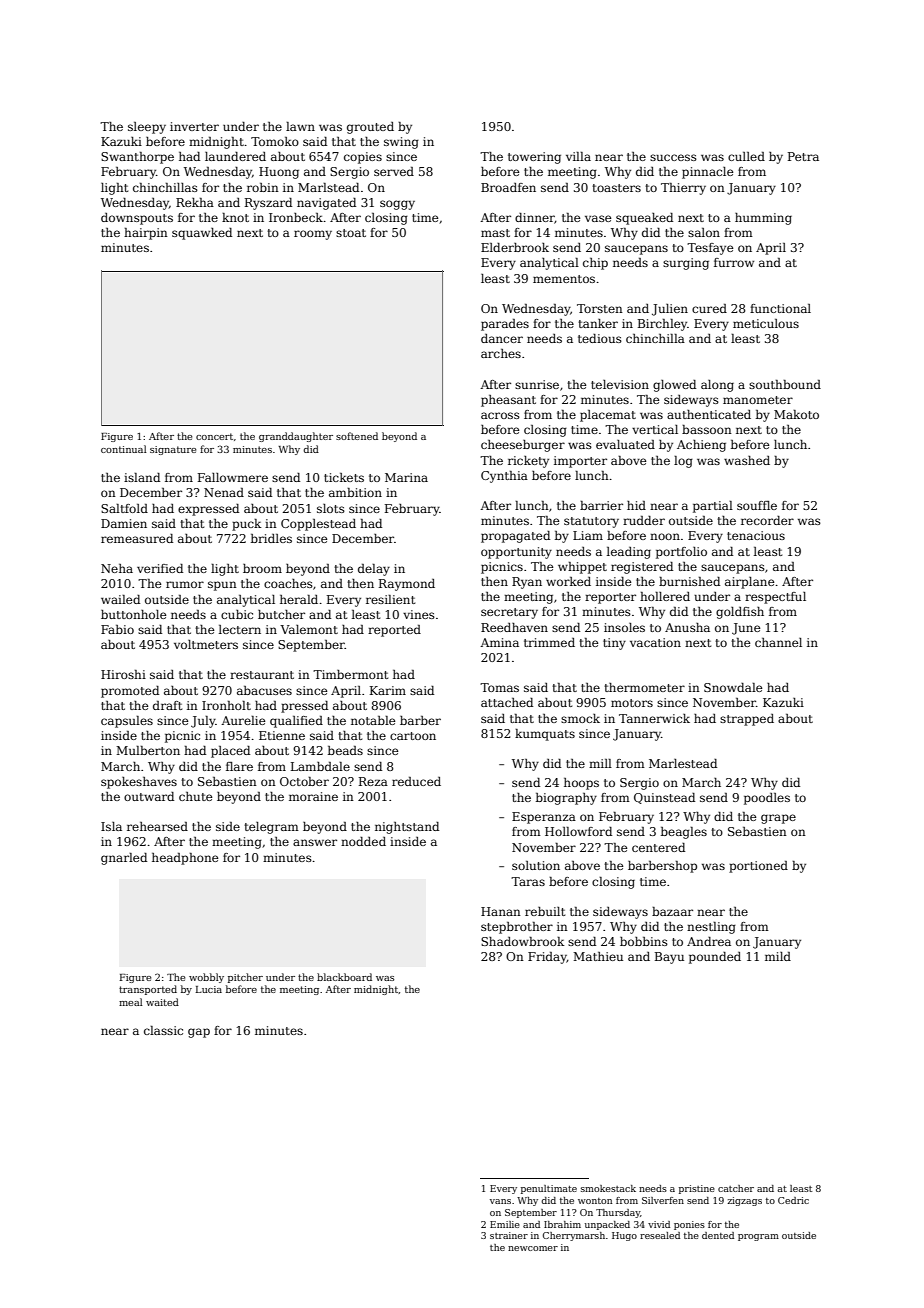  What do you see at coordinates (803, 156) in the image?
I see `Petra` at bounding box center [803, 156].
